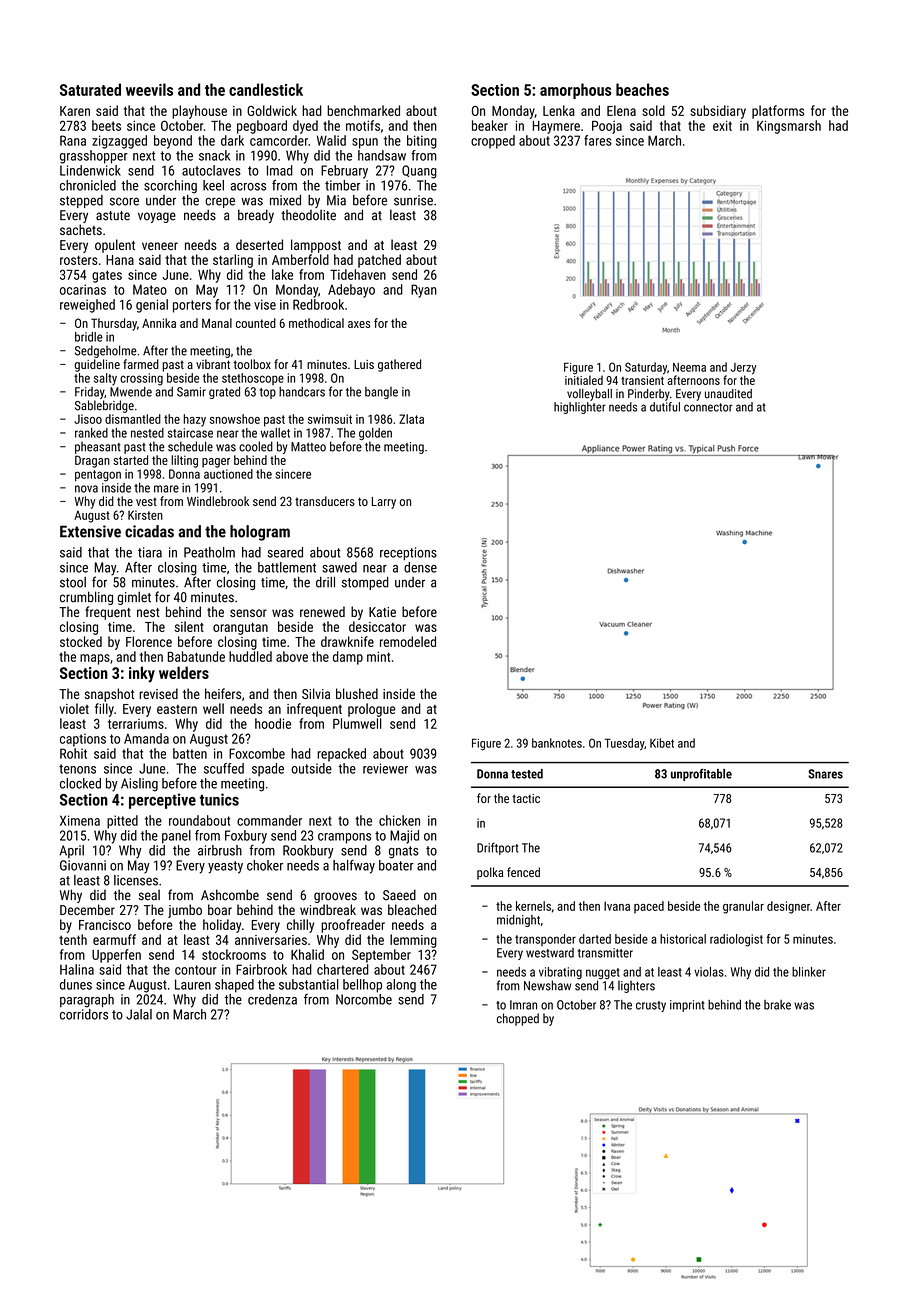  What do you see at coordinates (325, 582) in the page?
I see `drill` at bounding box center [325, 582].
